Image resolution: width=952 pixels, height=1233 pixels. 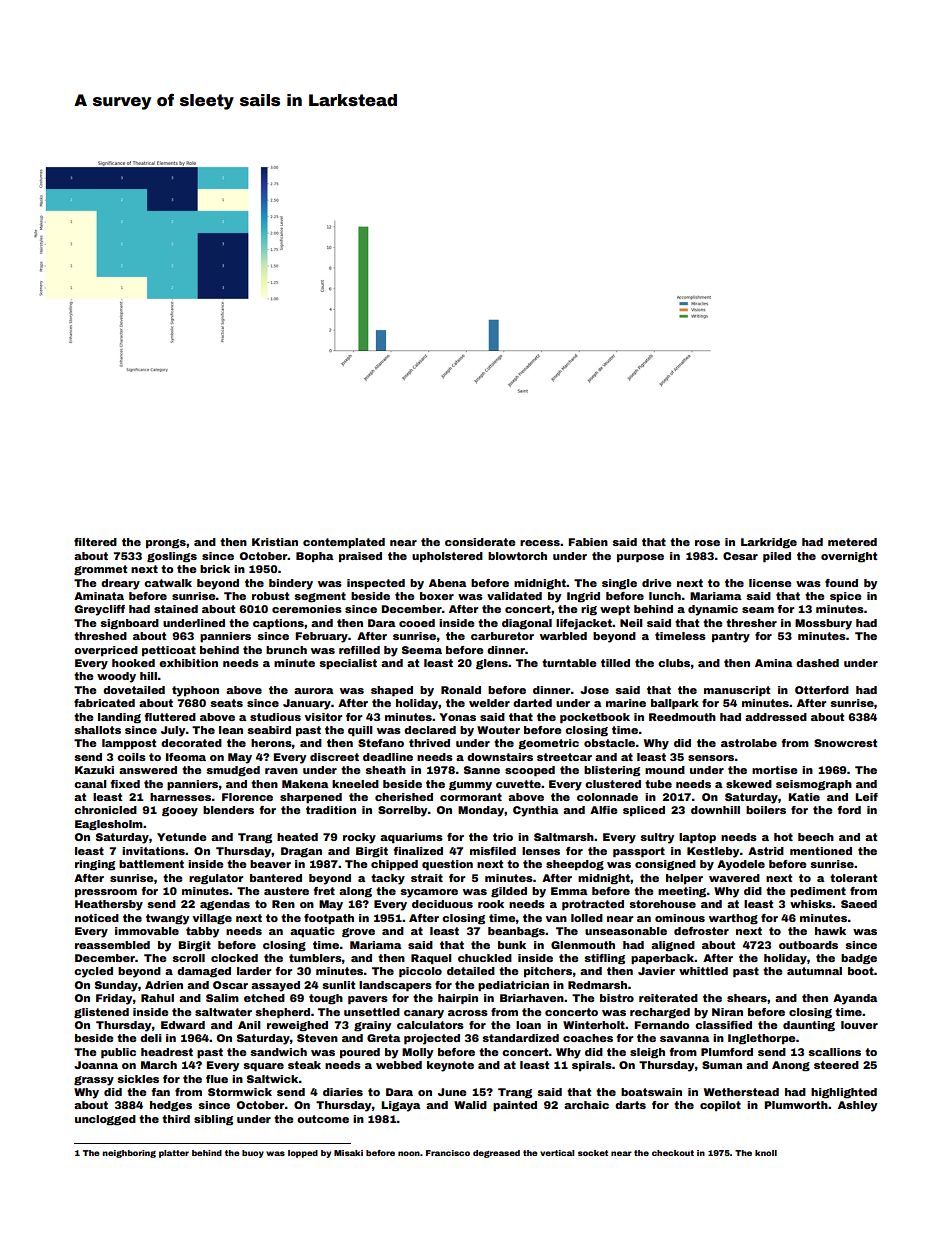 What do you see at coordinates (703, 971) in the screenshot?
I see `whittled` at bounding box center [703, 971].
